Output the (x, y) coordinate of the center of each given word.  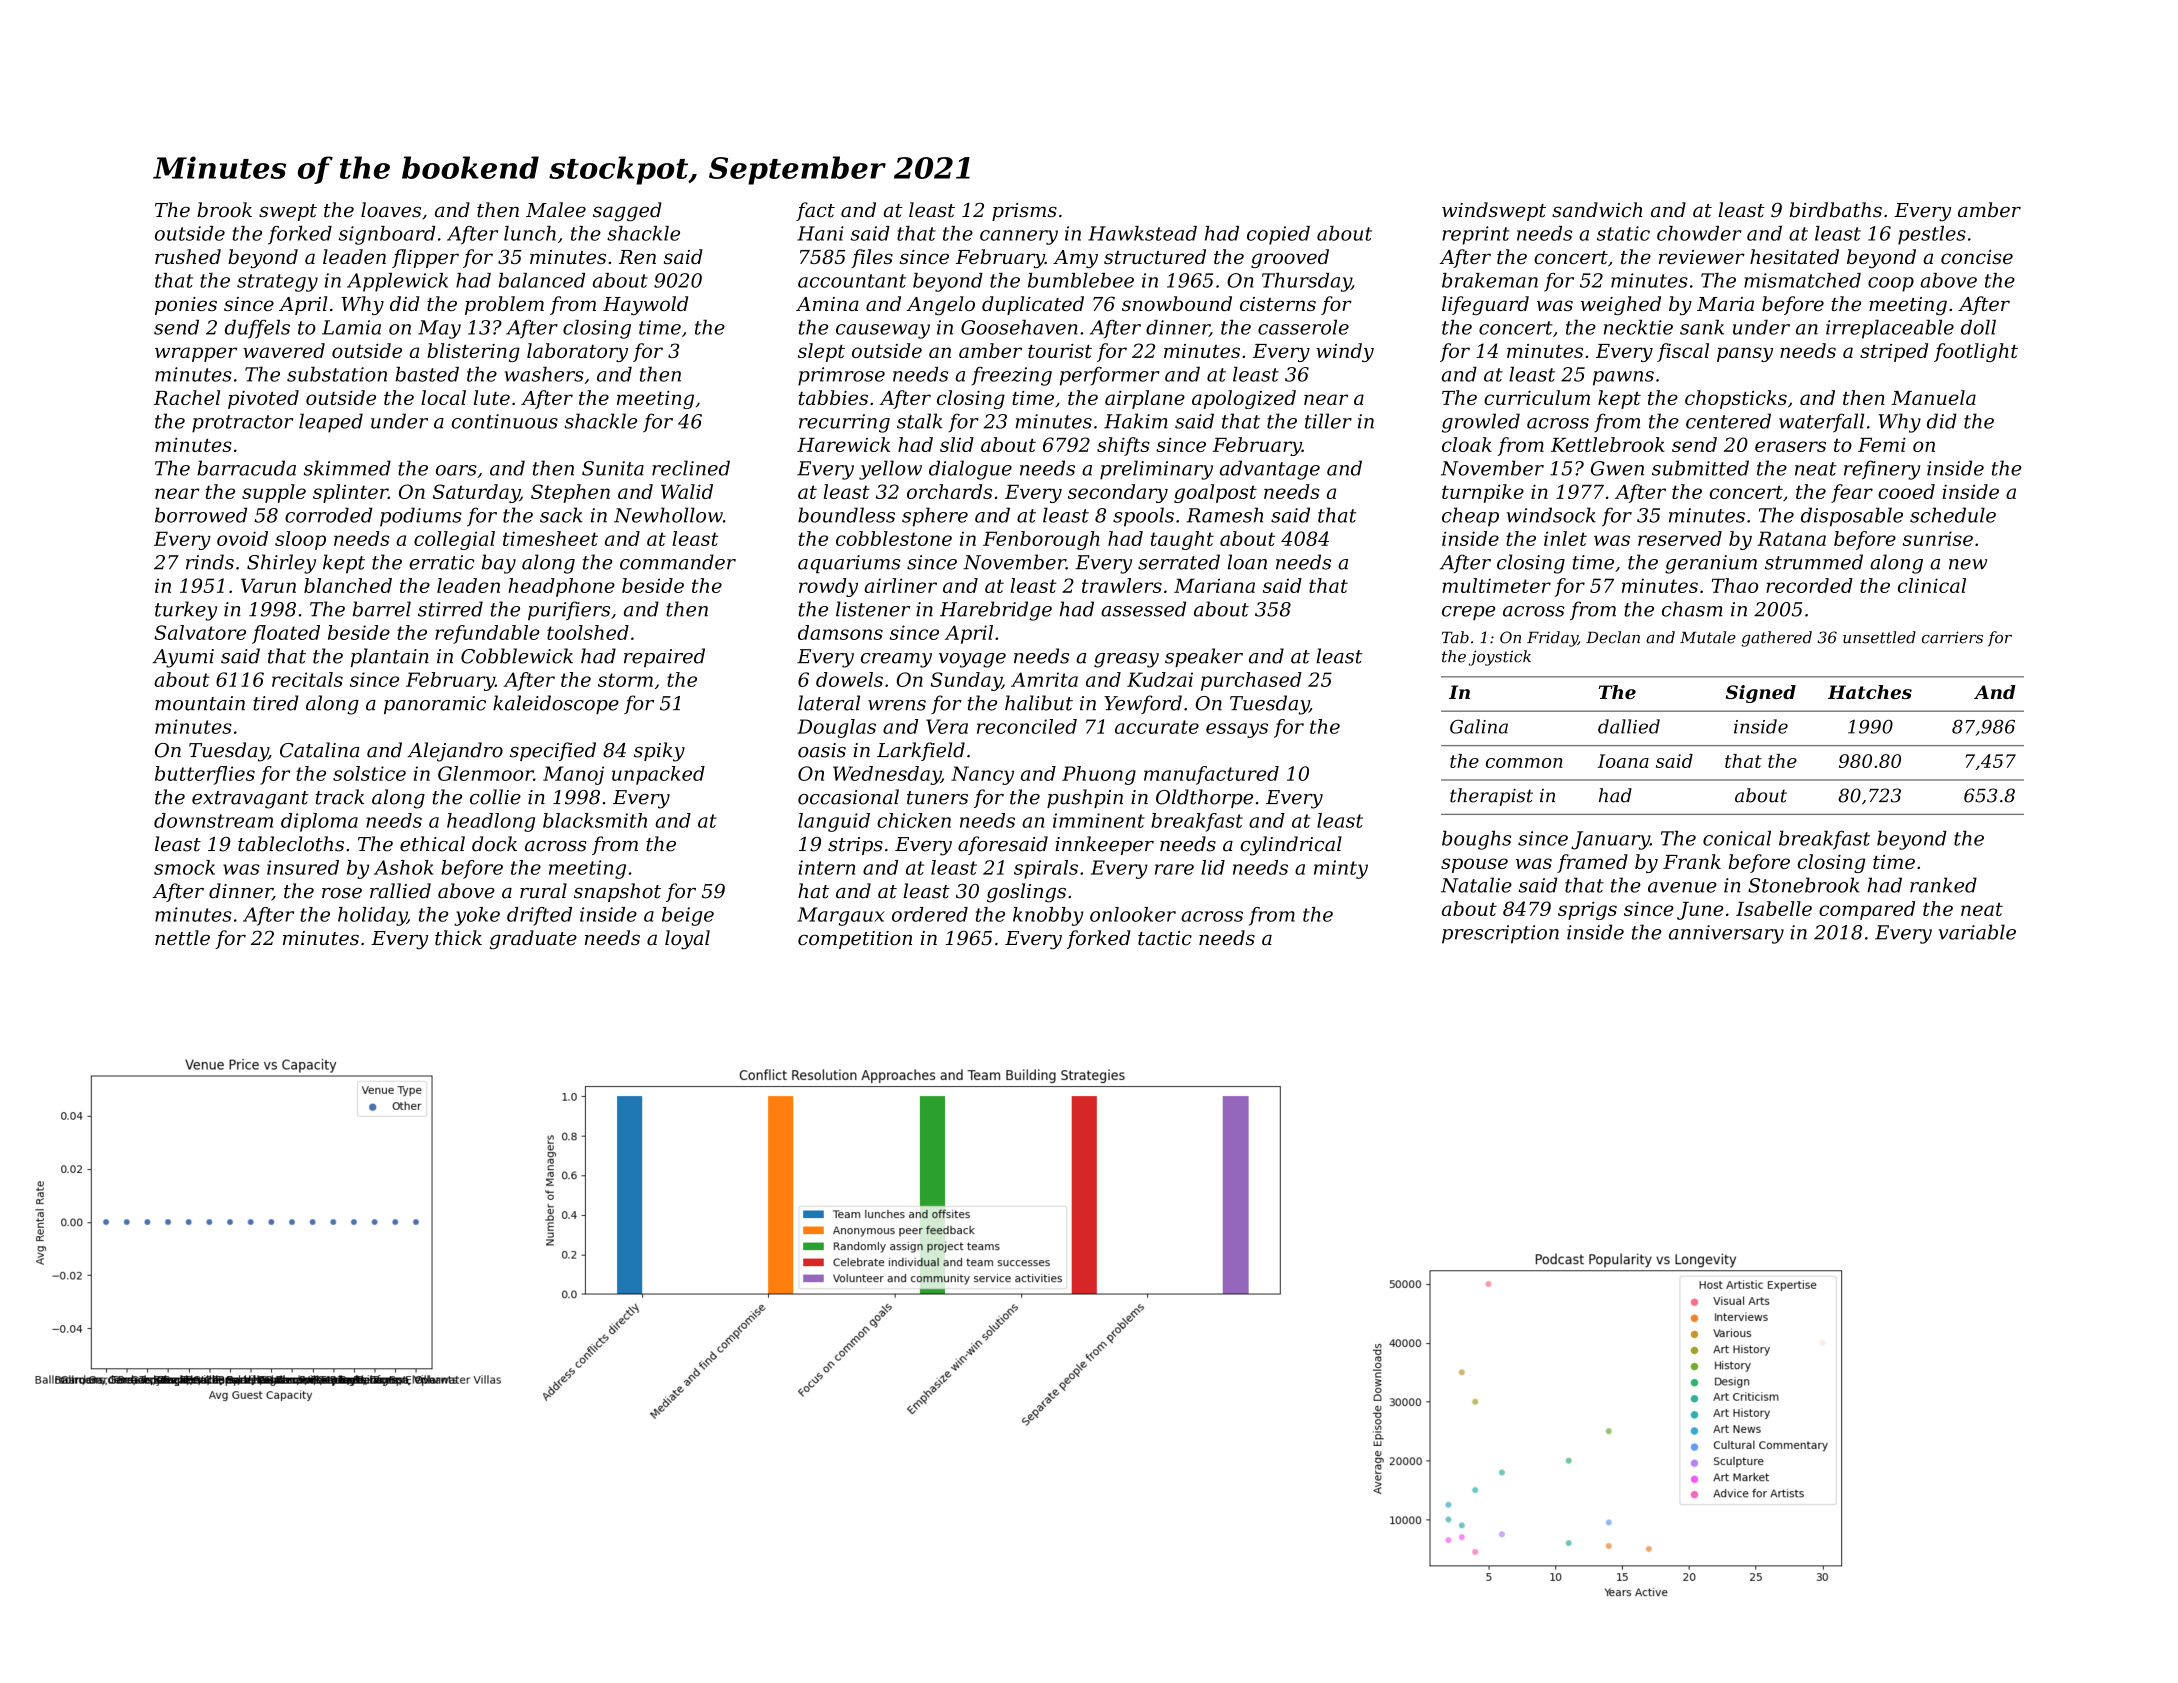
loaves (391, 210)
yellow (890, 470)
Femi (1882, 444)
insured (303, 867)
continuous (505, 421)
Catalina (319, 750)
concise (1977, 257)
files (872, 258)
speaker (1204, 657)
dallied (1629, 726)
